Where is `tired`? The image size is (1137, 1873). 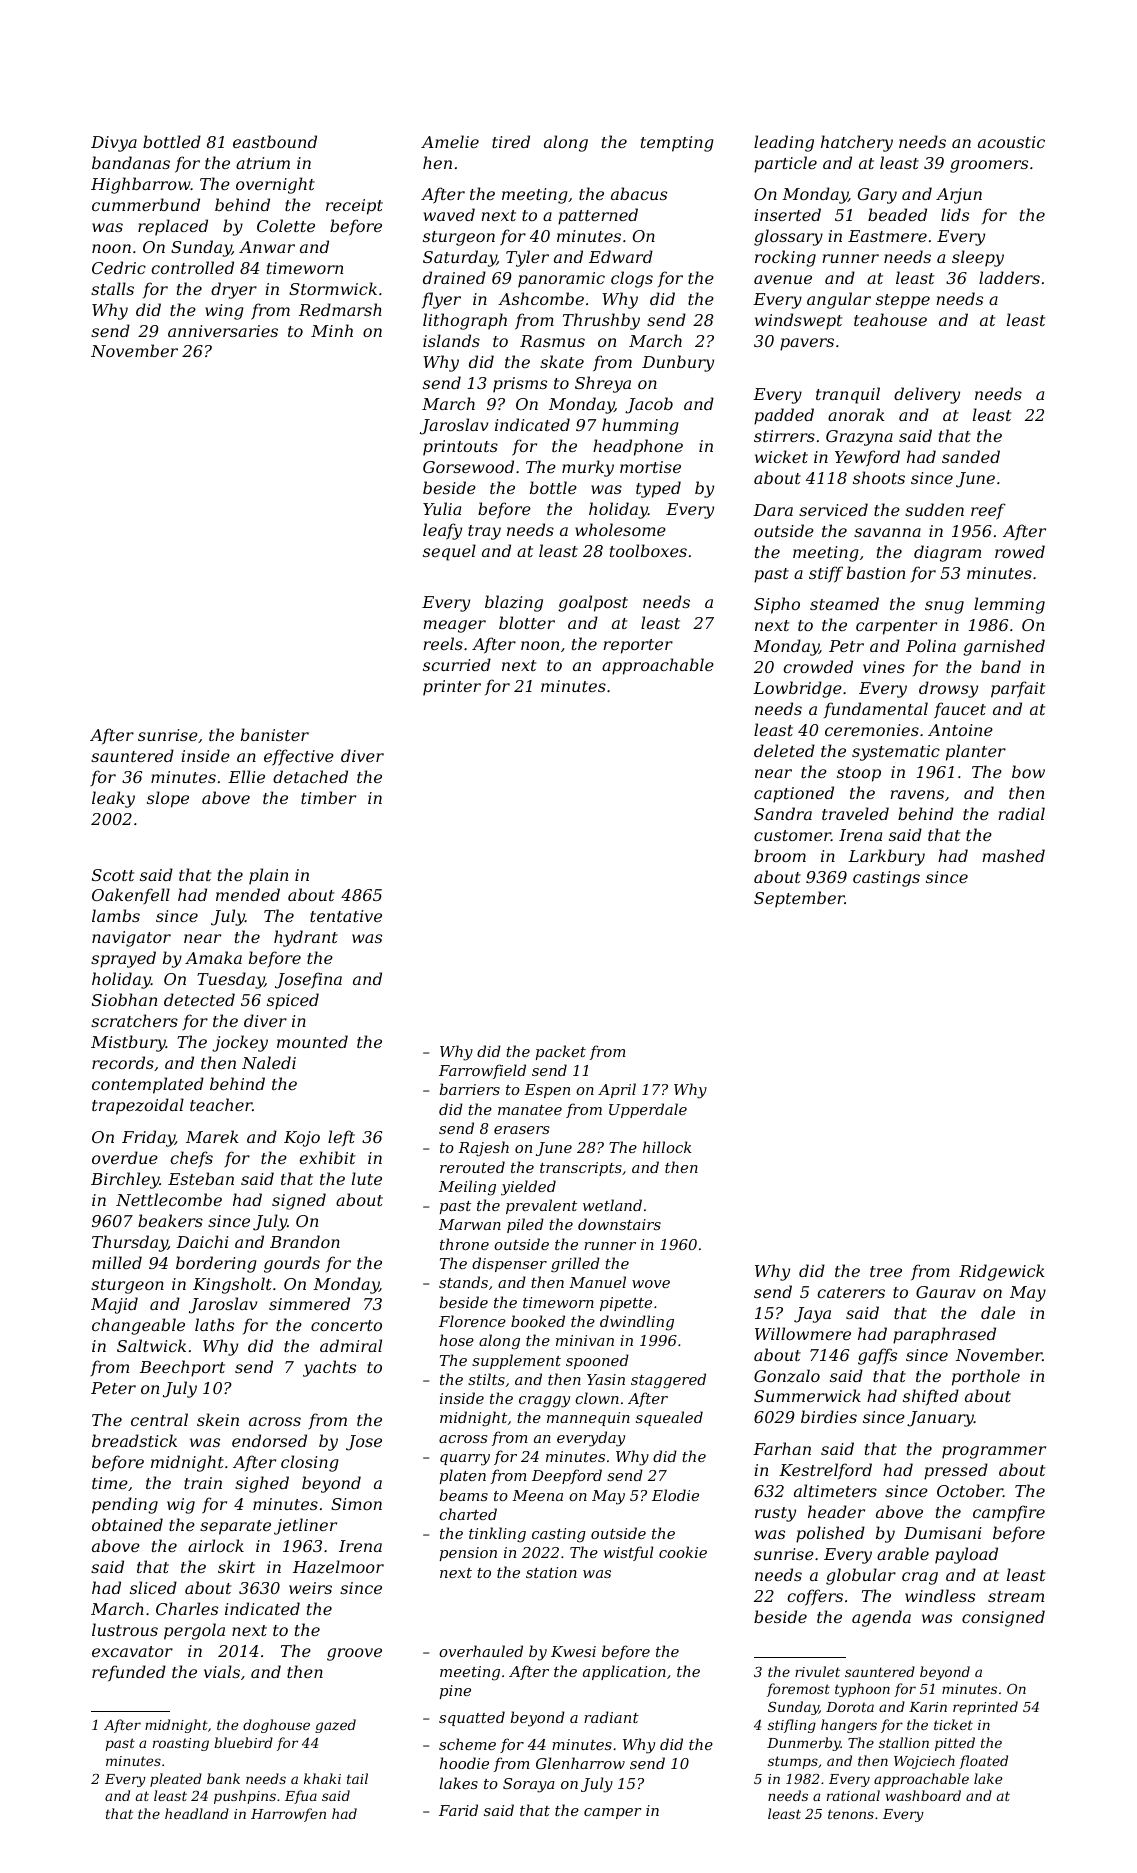 tired is located at coordinates (511, 141).
